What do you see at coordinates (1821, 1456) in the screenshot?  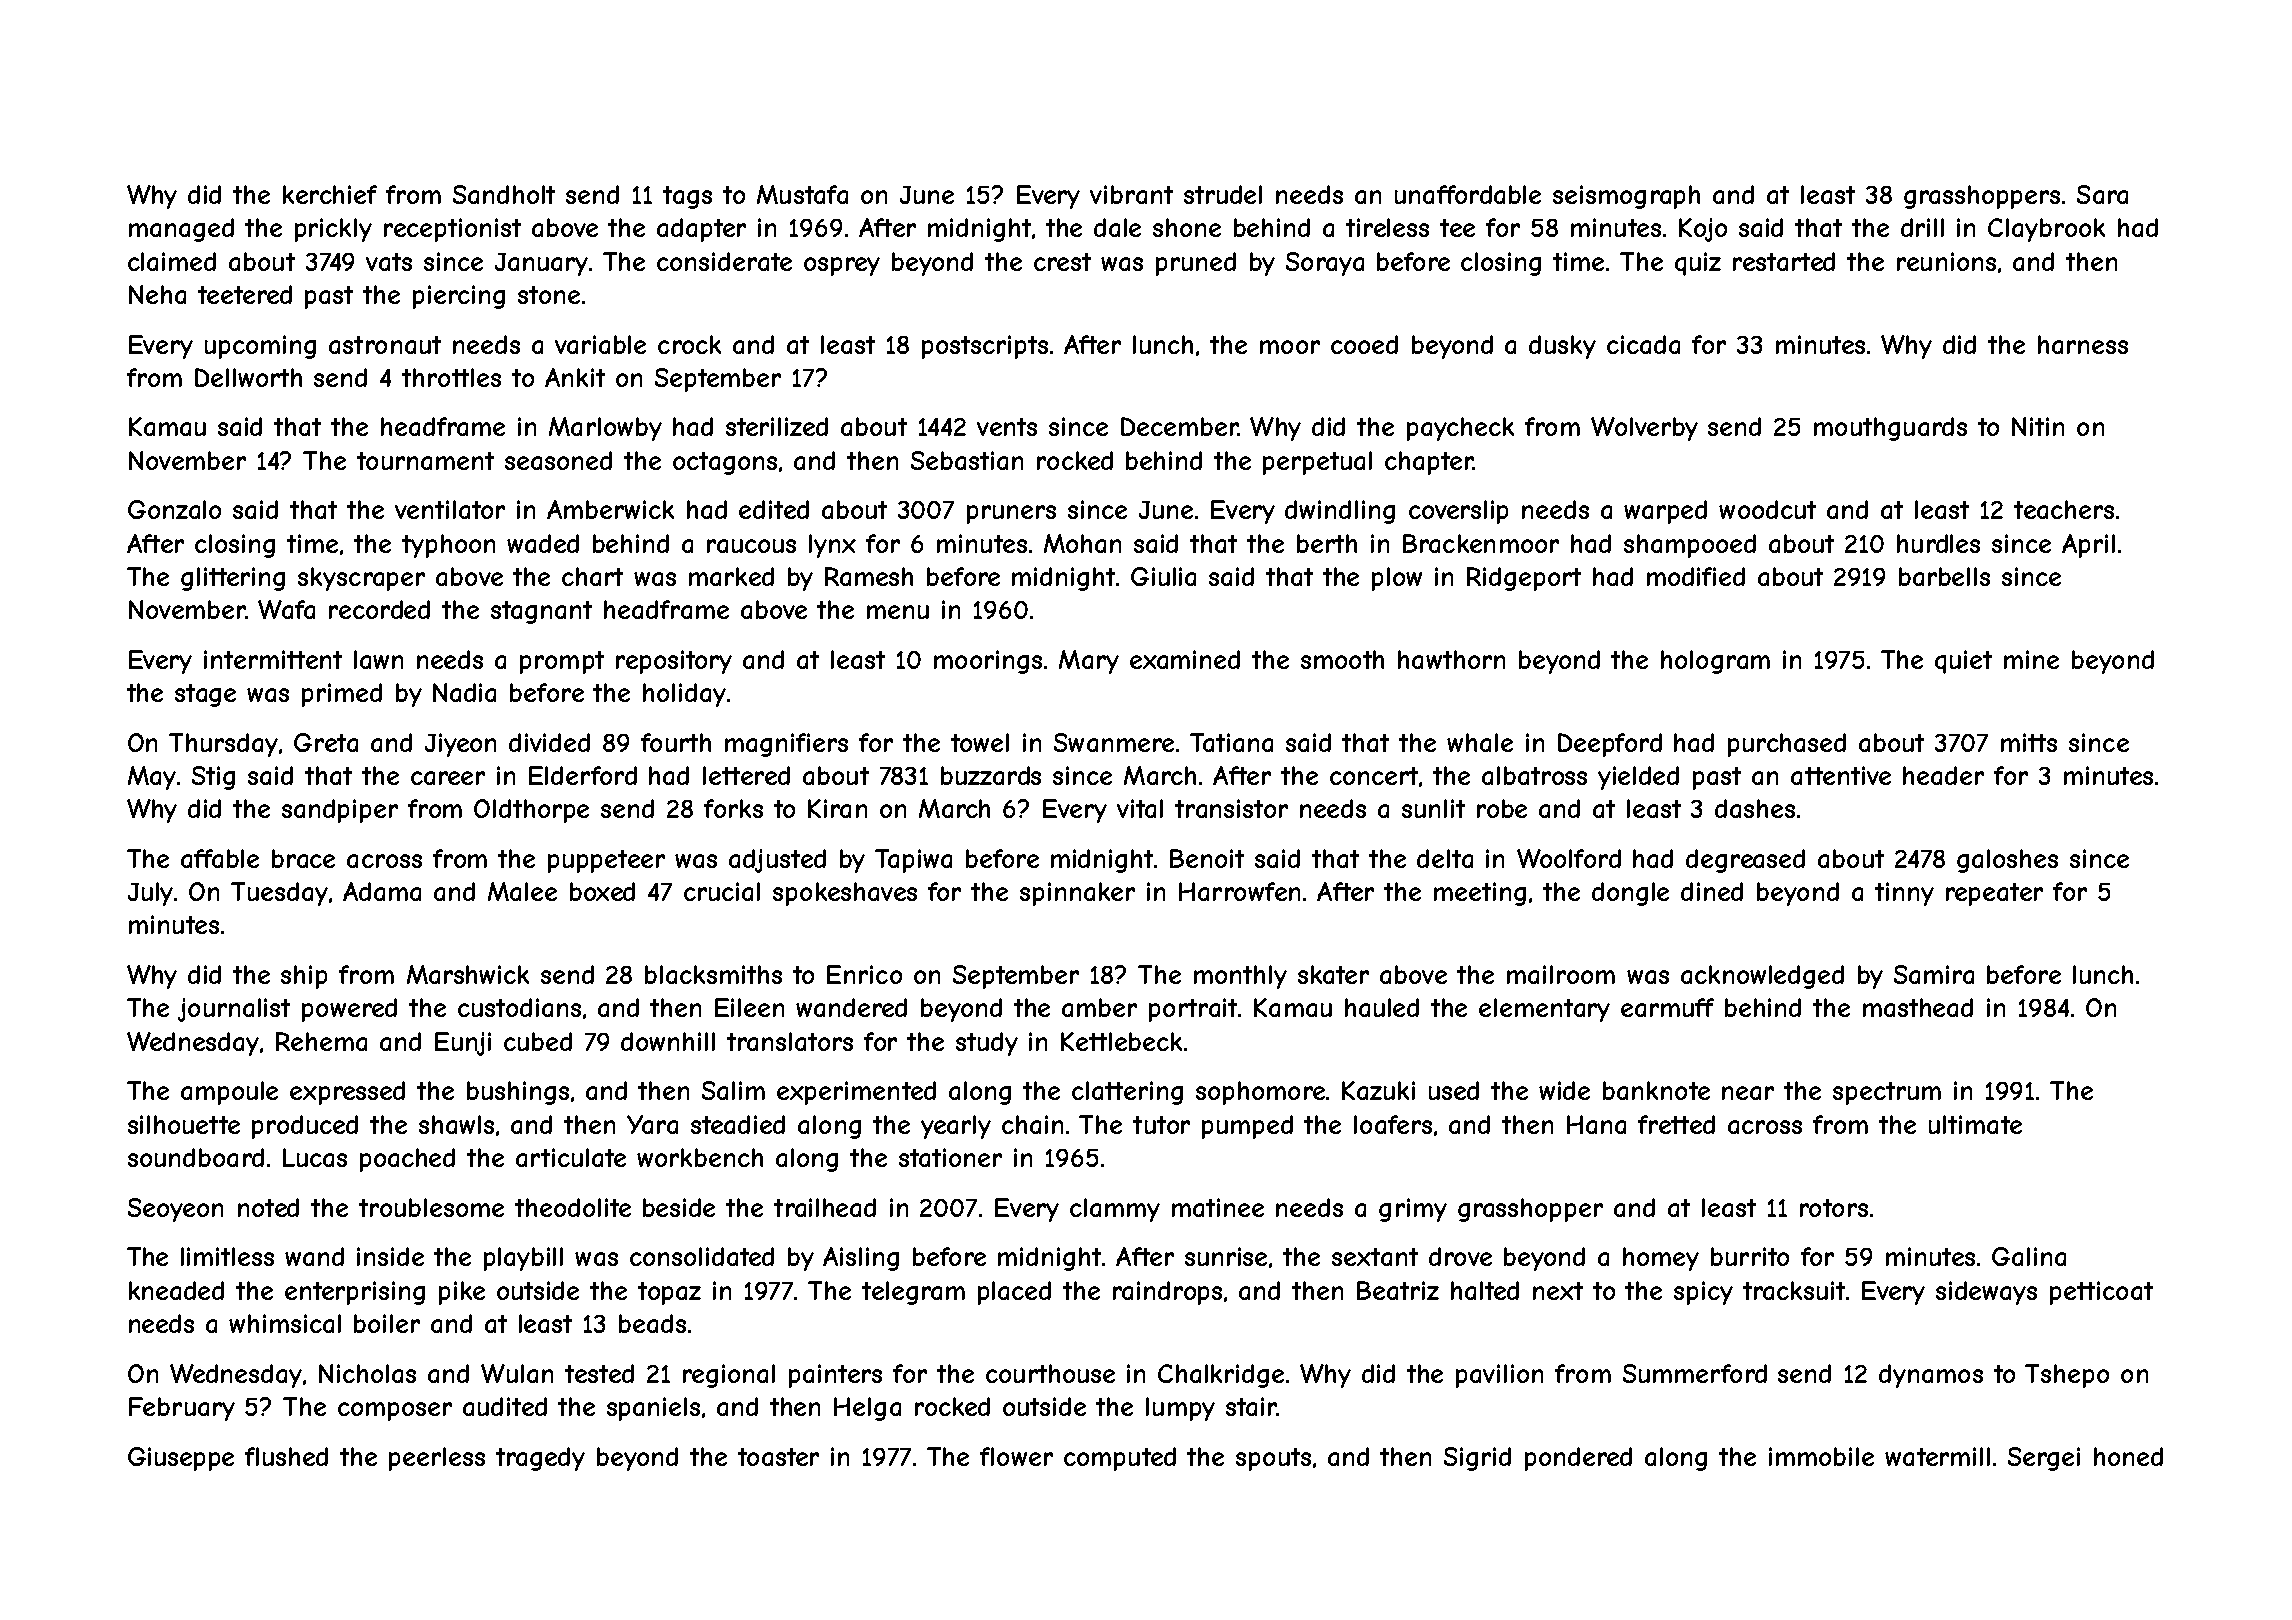 I see `immobile` at bounding box center [1821, 1456].
